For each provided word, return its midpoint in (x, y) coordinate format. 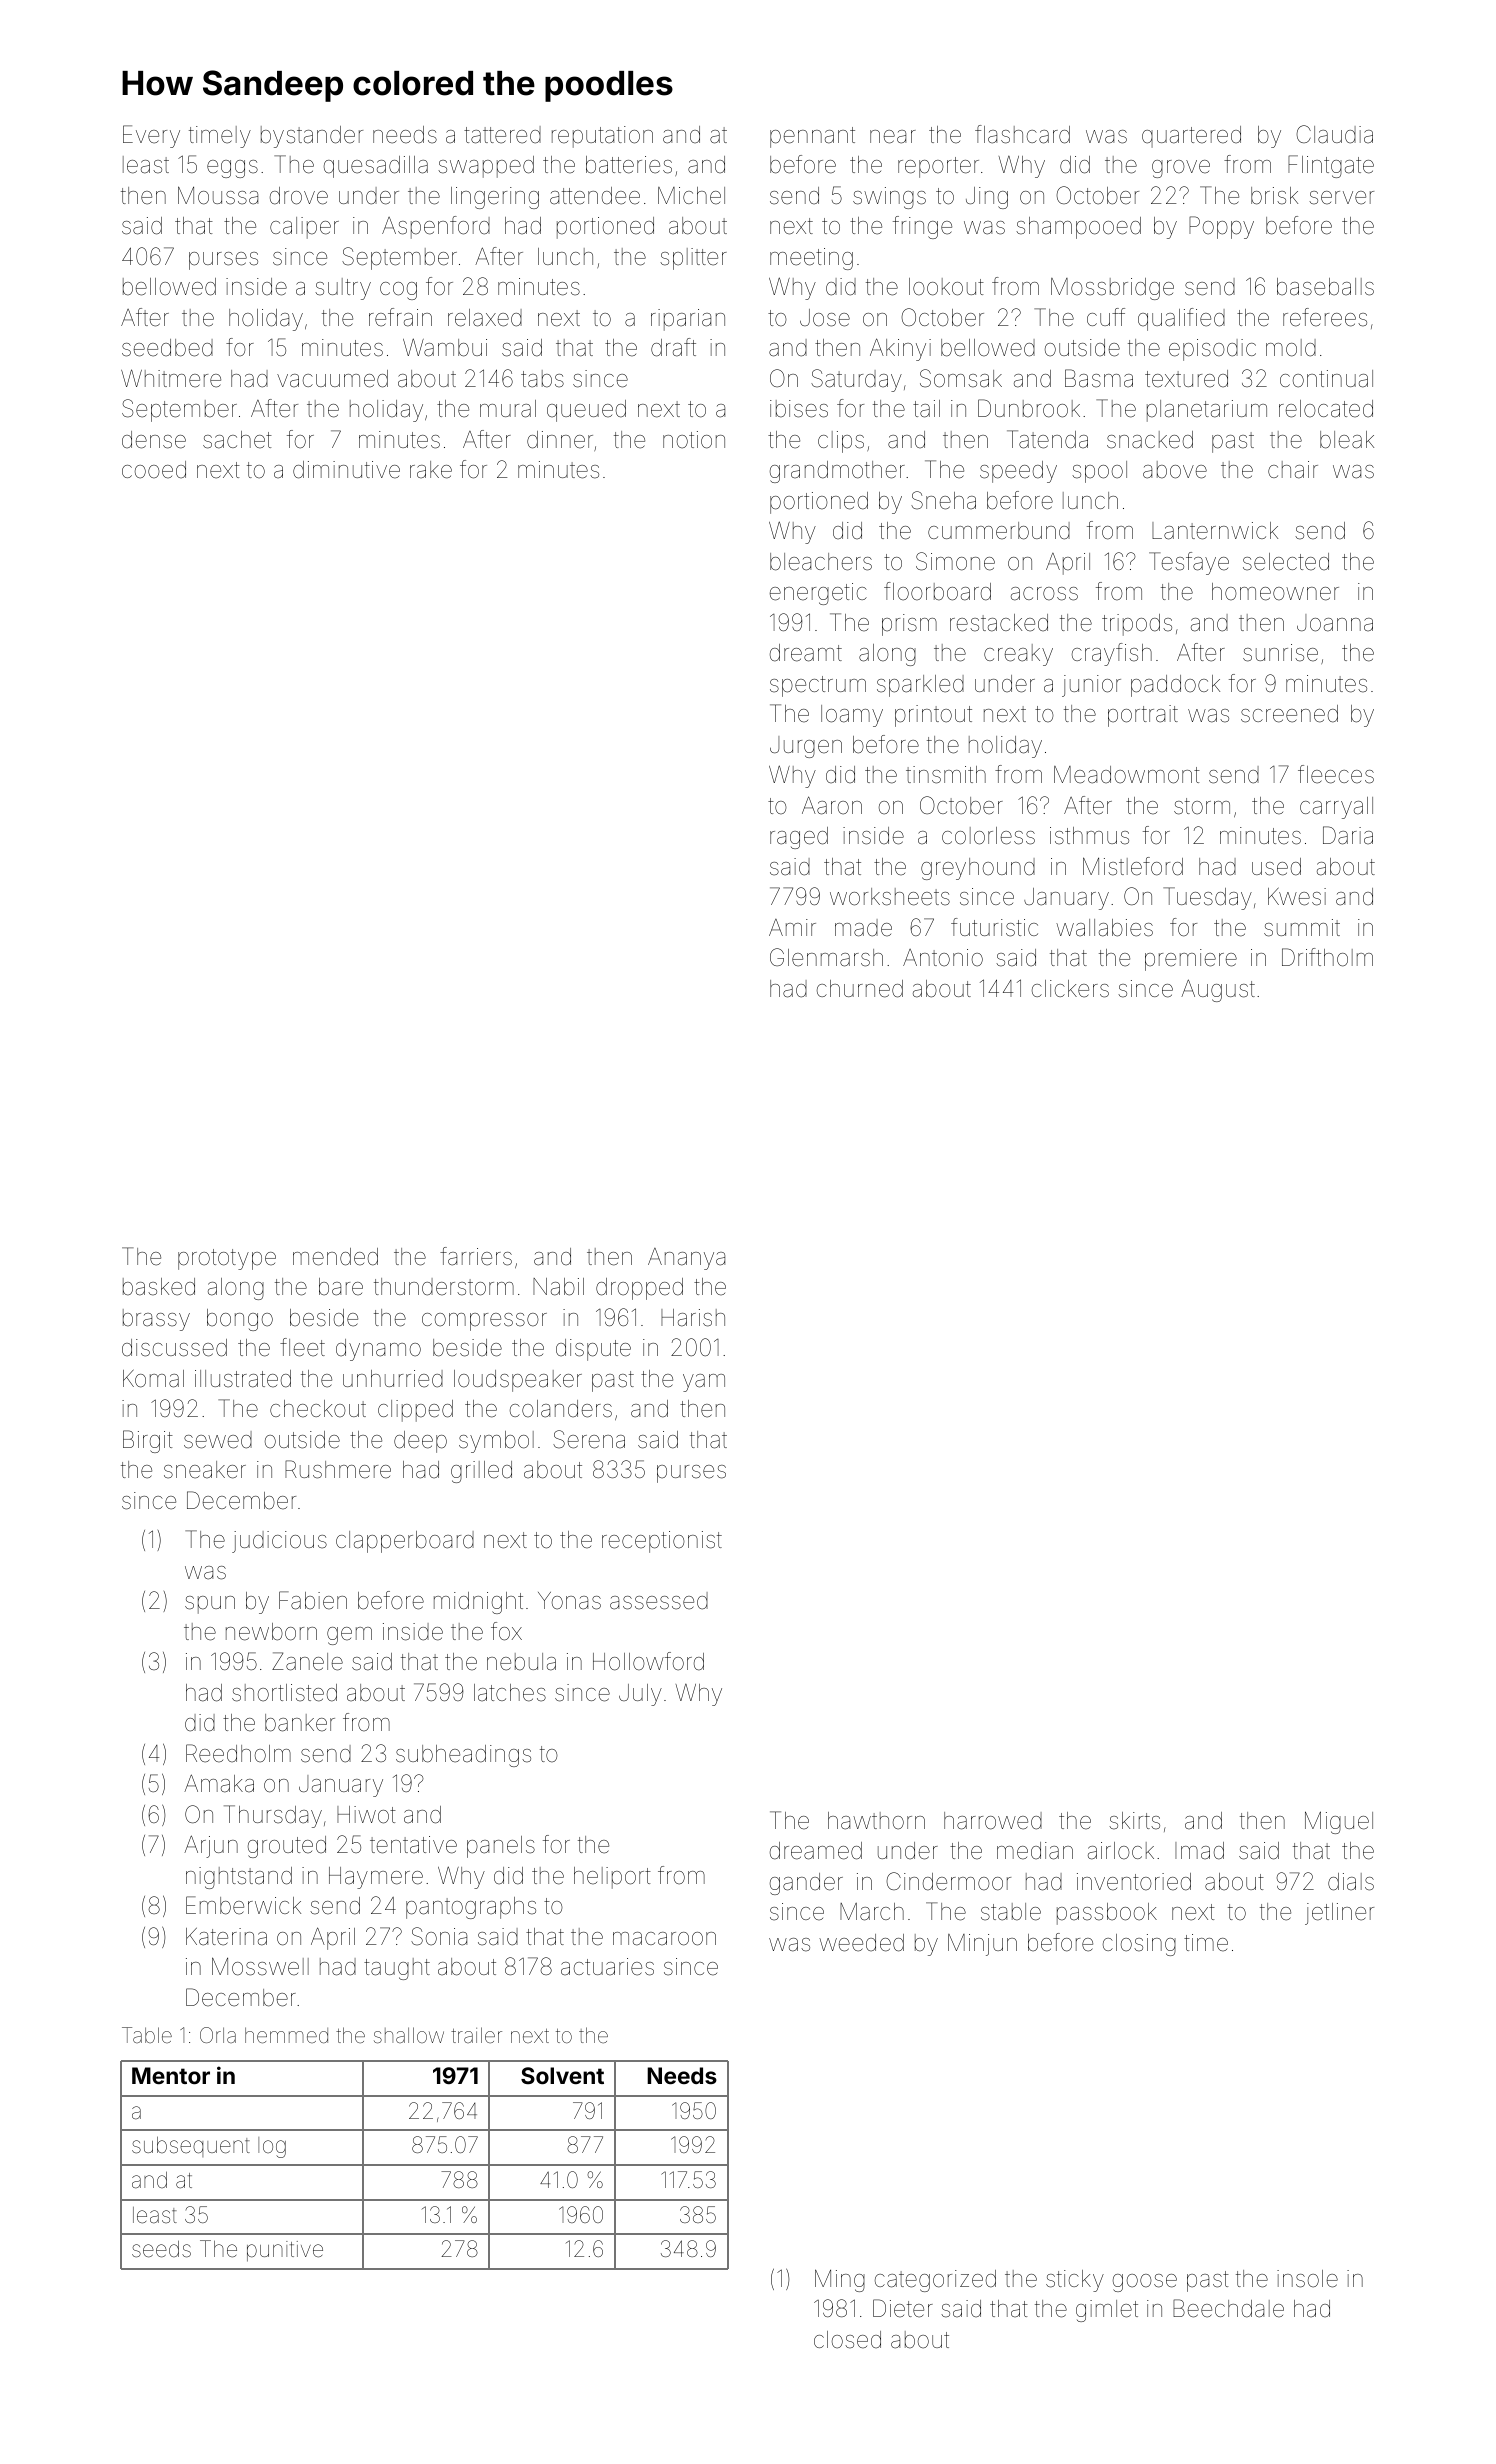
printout (933, 716)
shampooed (1078, 228)
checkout (318, 1409)
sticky (1075, 2281)
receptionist (662, 1542)
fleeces (1336, 774)
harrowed (993, 1821)
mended (335, 1257)
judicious (279, 1542)
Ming (840, 2280)
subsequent (191, 2147)
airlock (1121, 1851)
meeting (811, 259)
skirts (1134, 1821)
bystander (312, 137)
